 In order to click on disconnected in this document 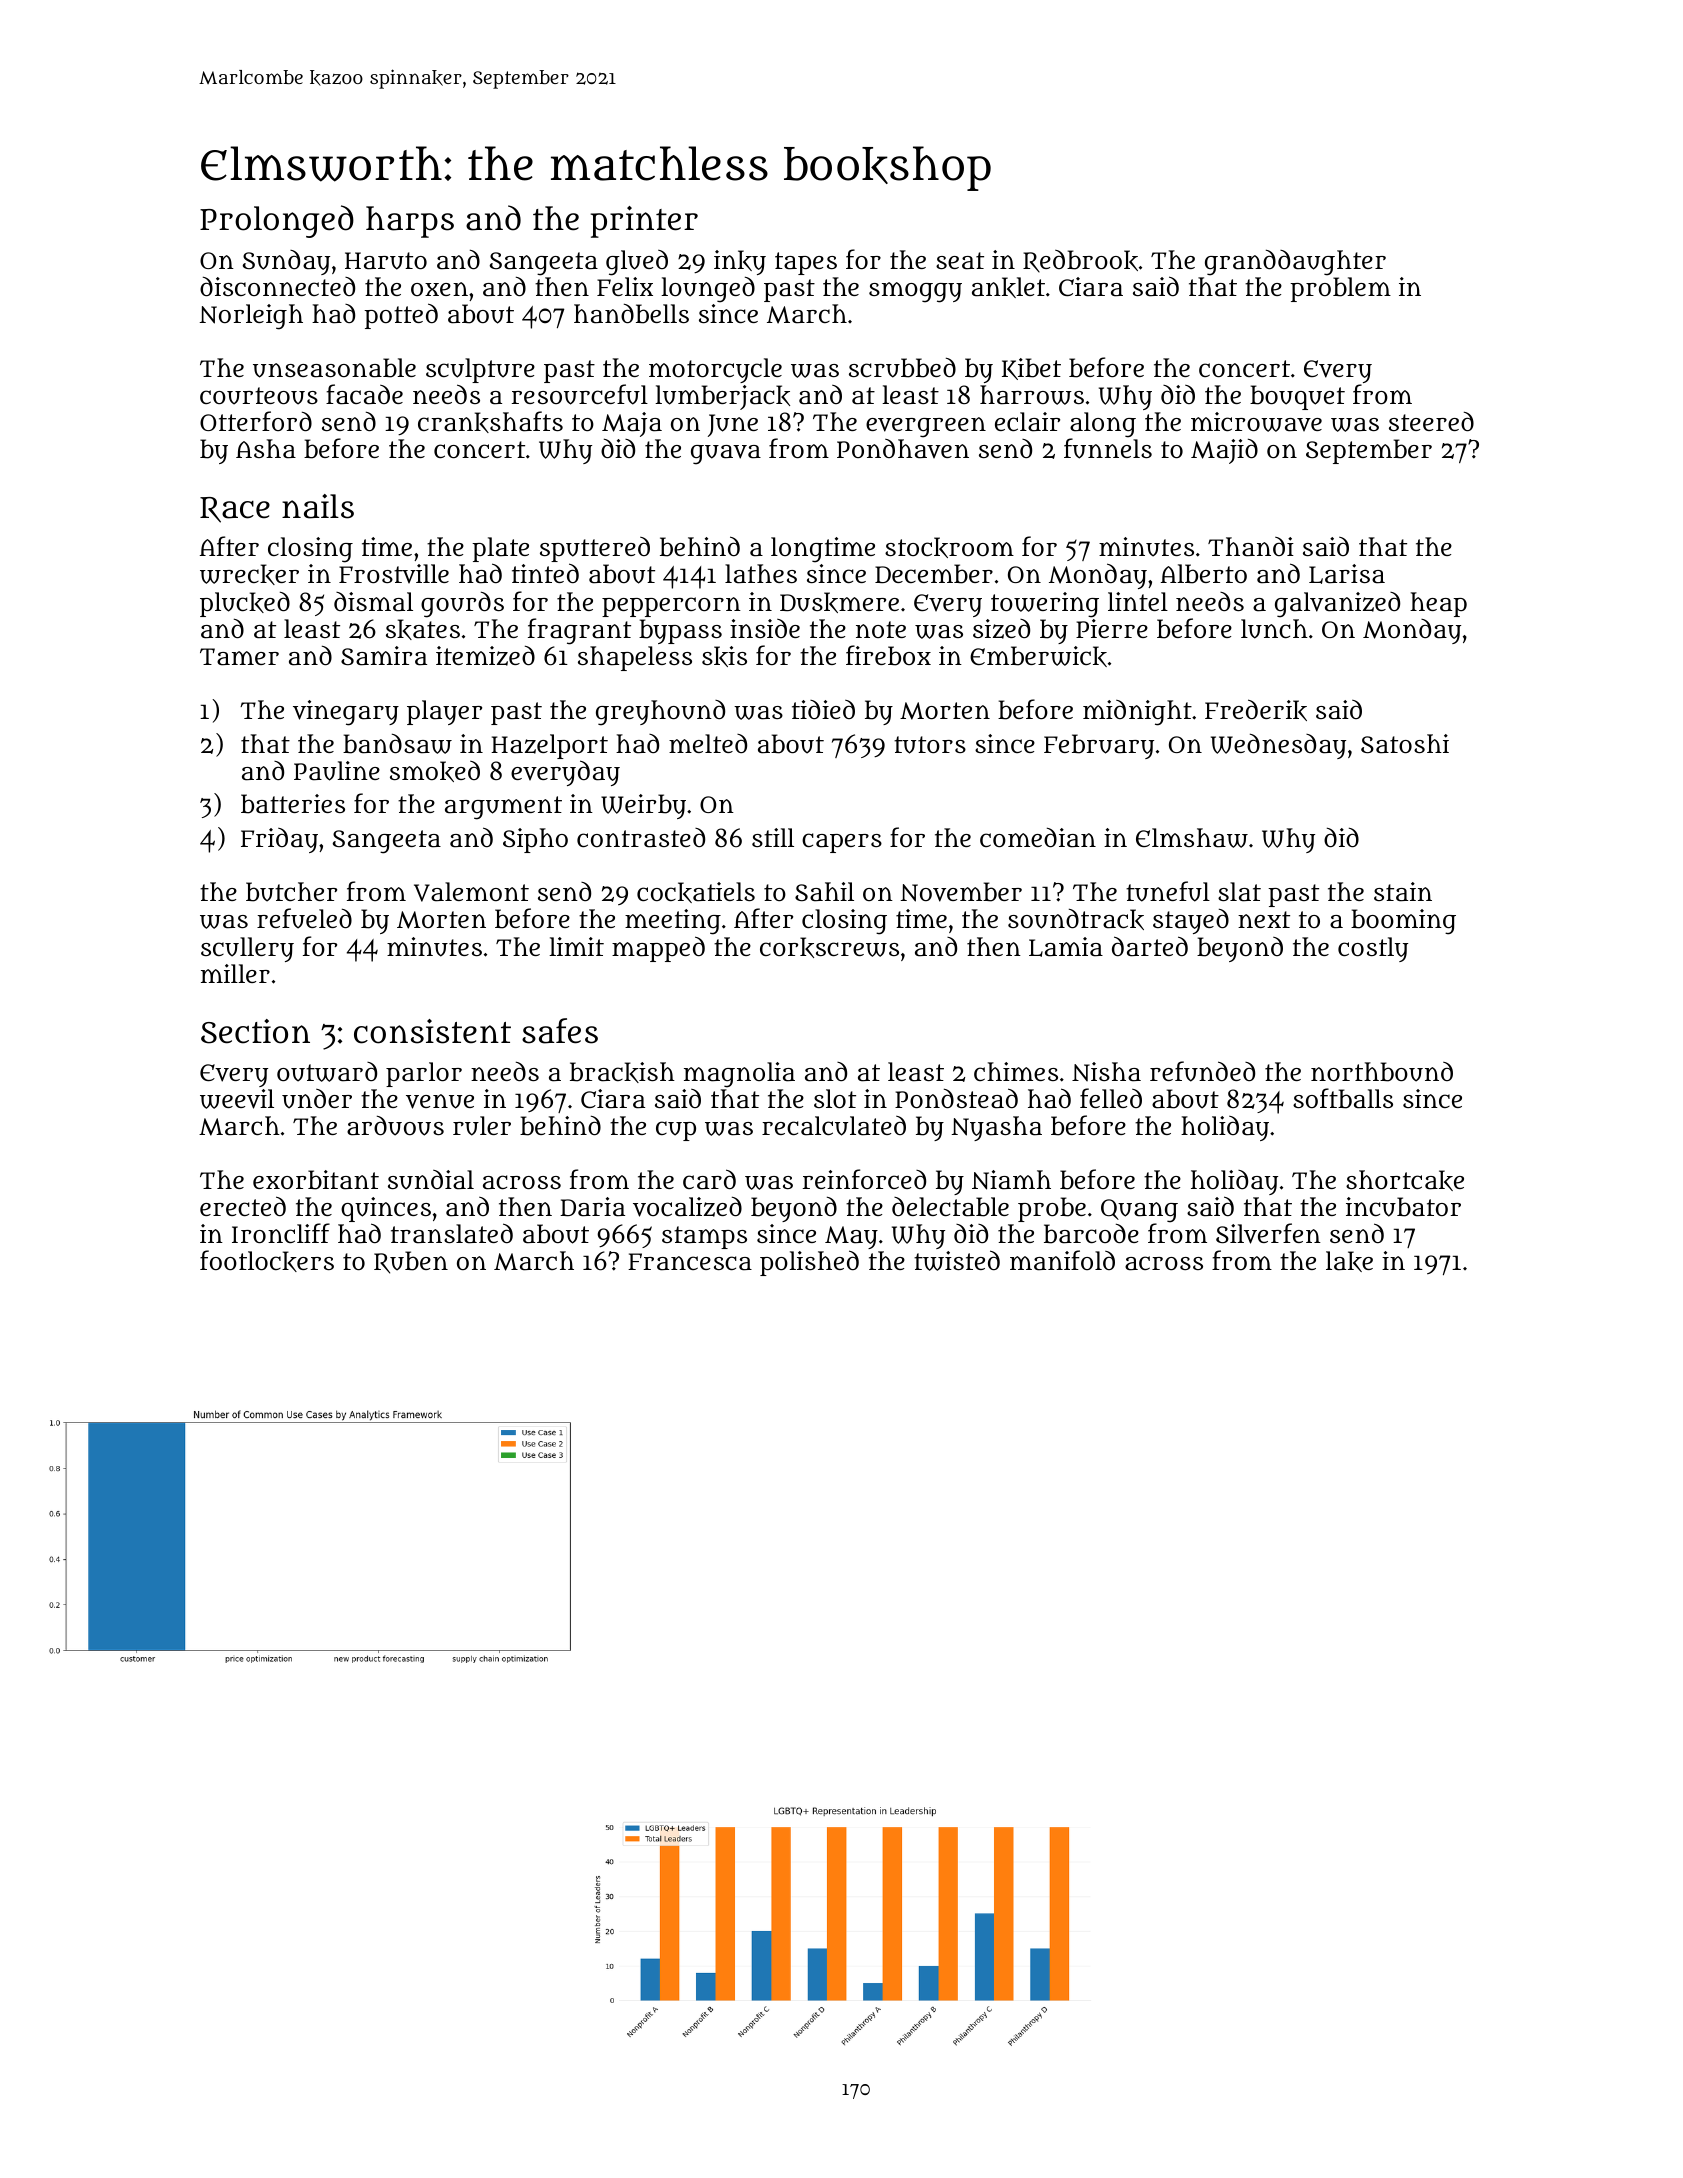, I will do `click(277, 286)`.
